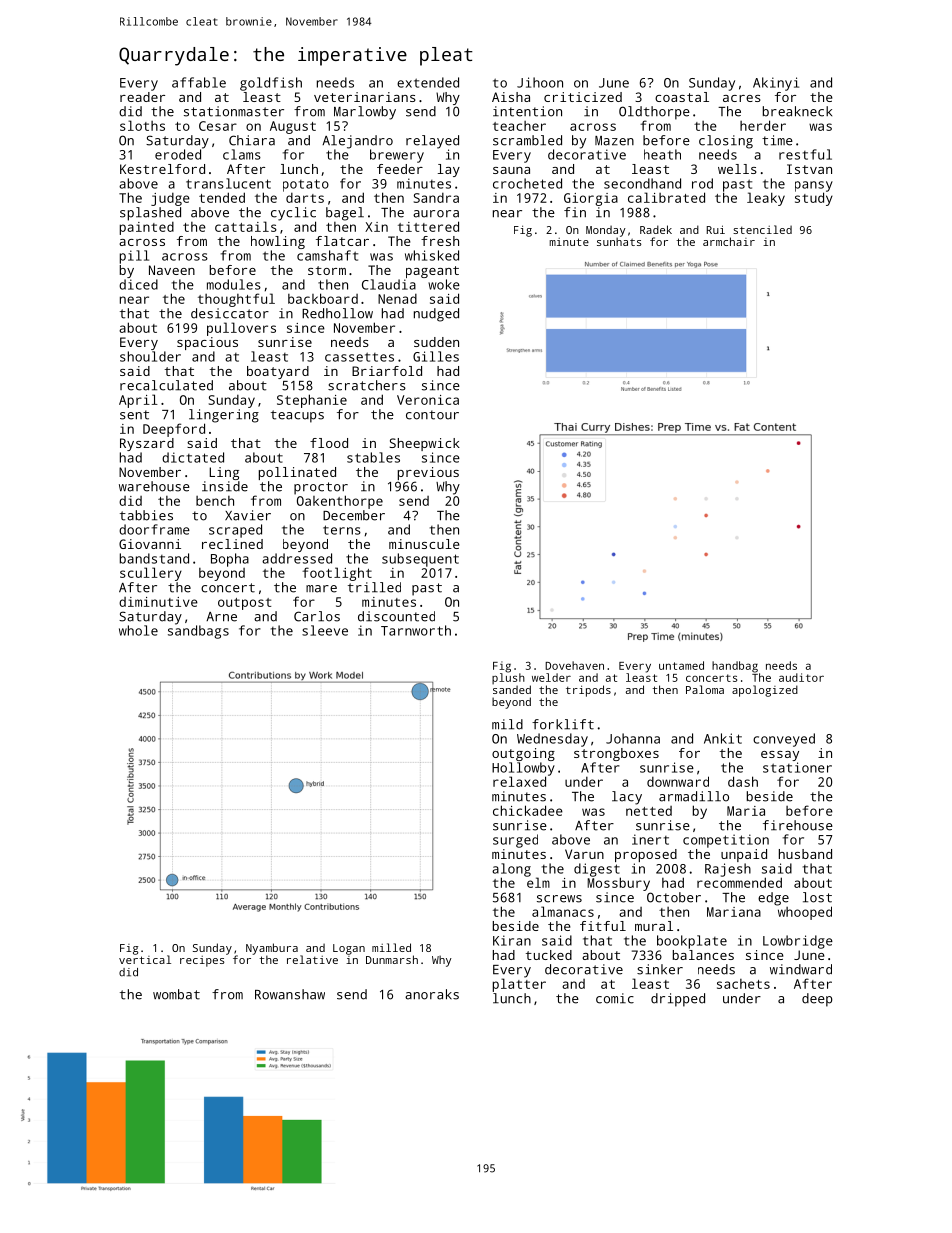 This page has height=1233, width=952. I want to click on Xin, so click(376, 227).
